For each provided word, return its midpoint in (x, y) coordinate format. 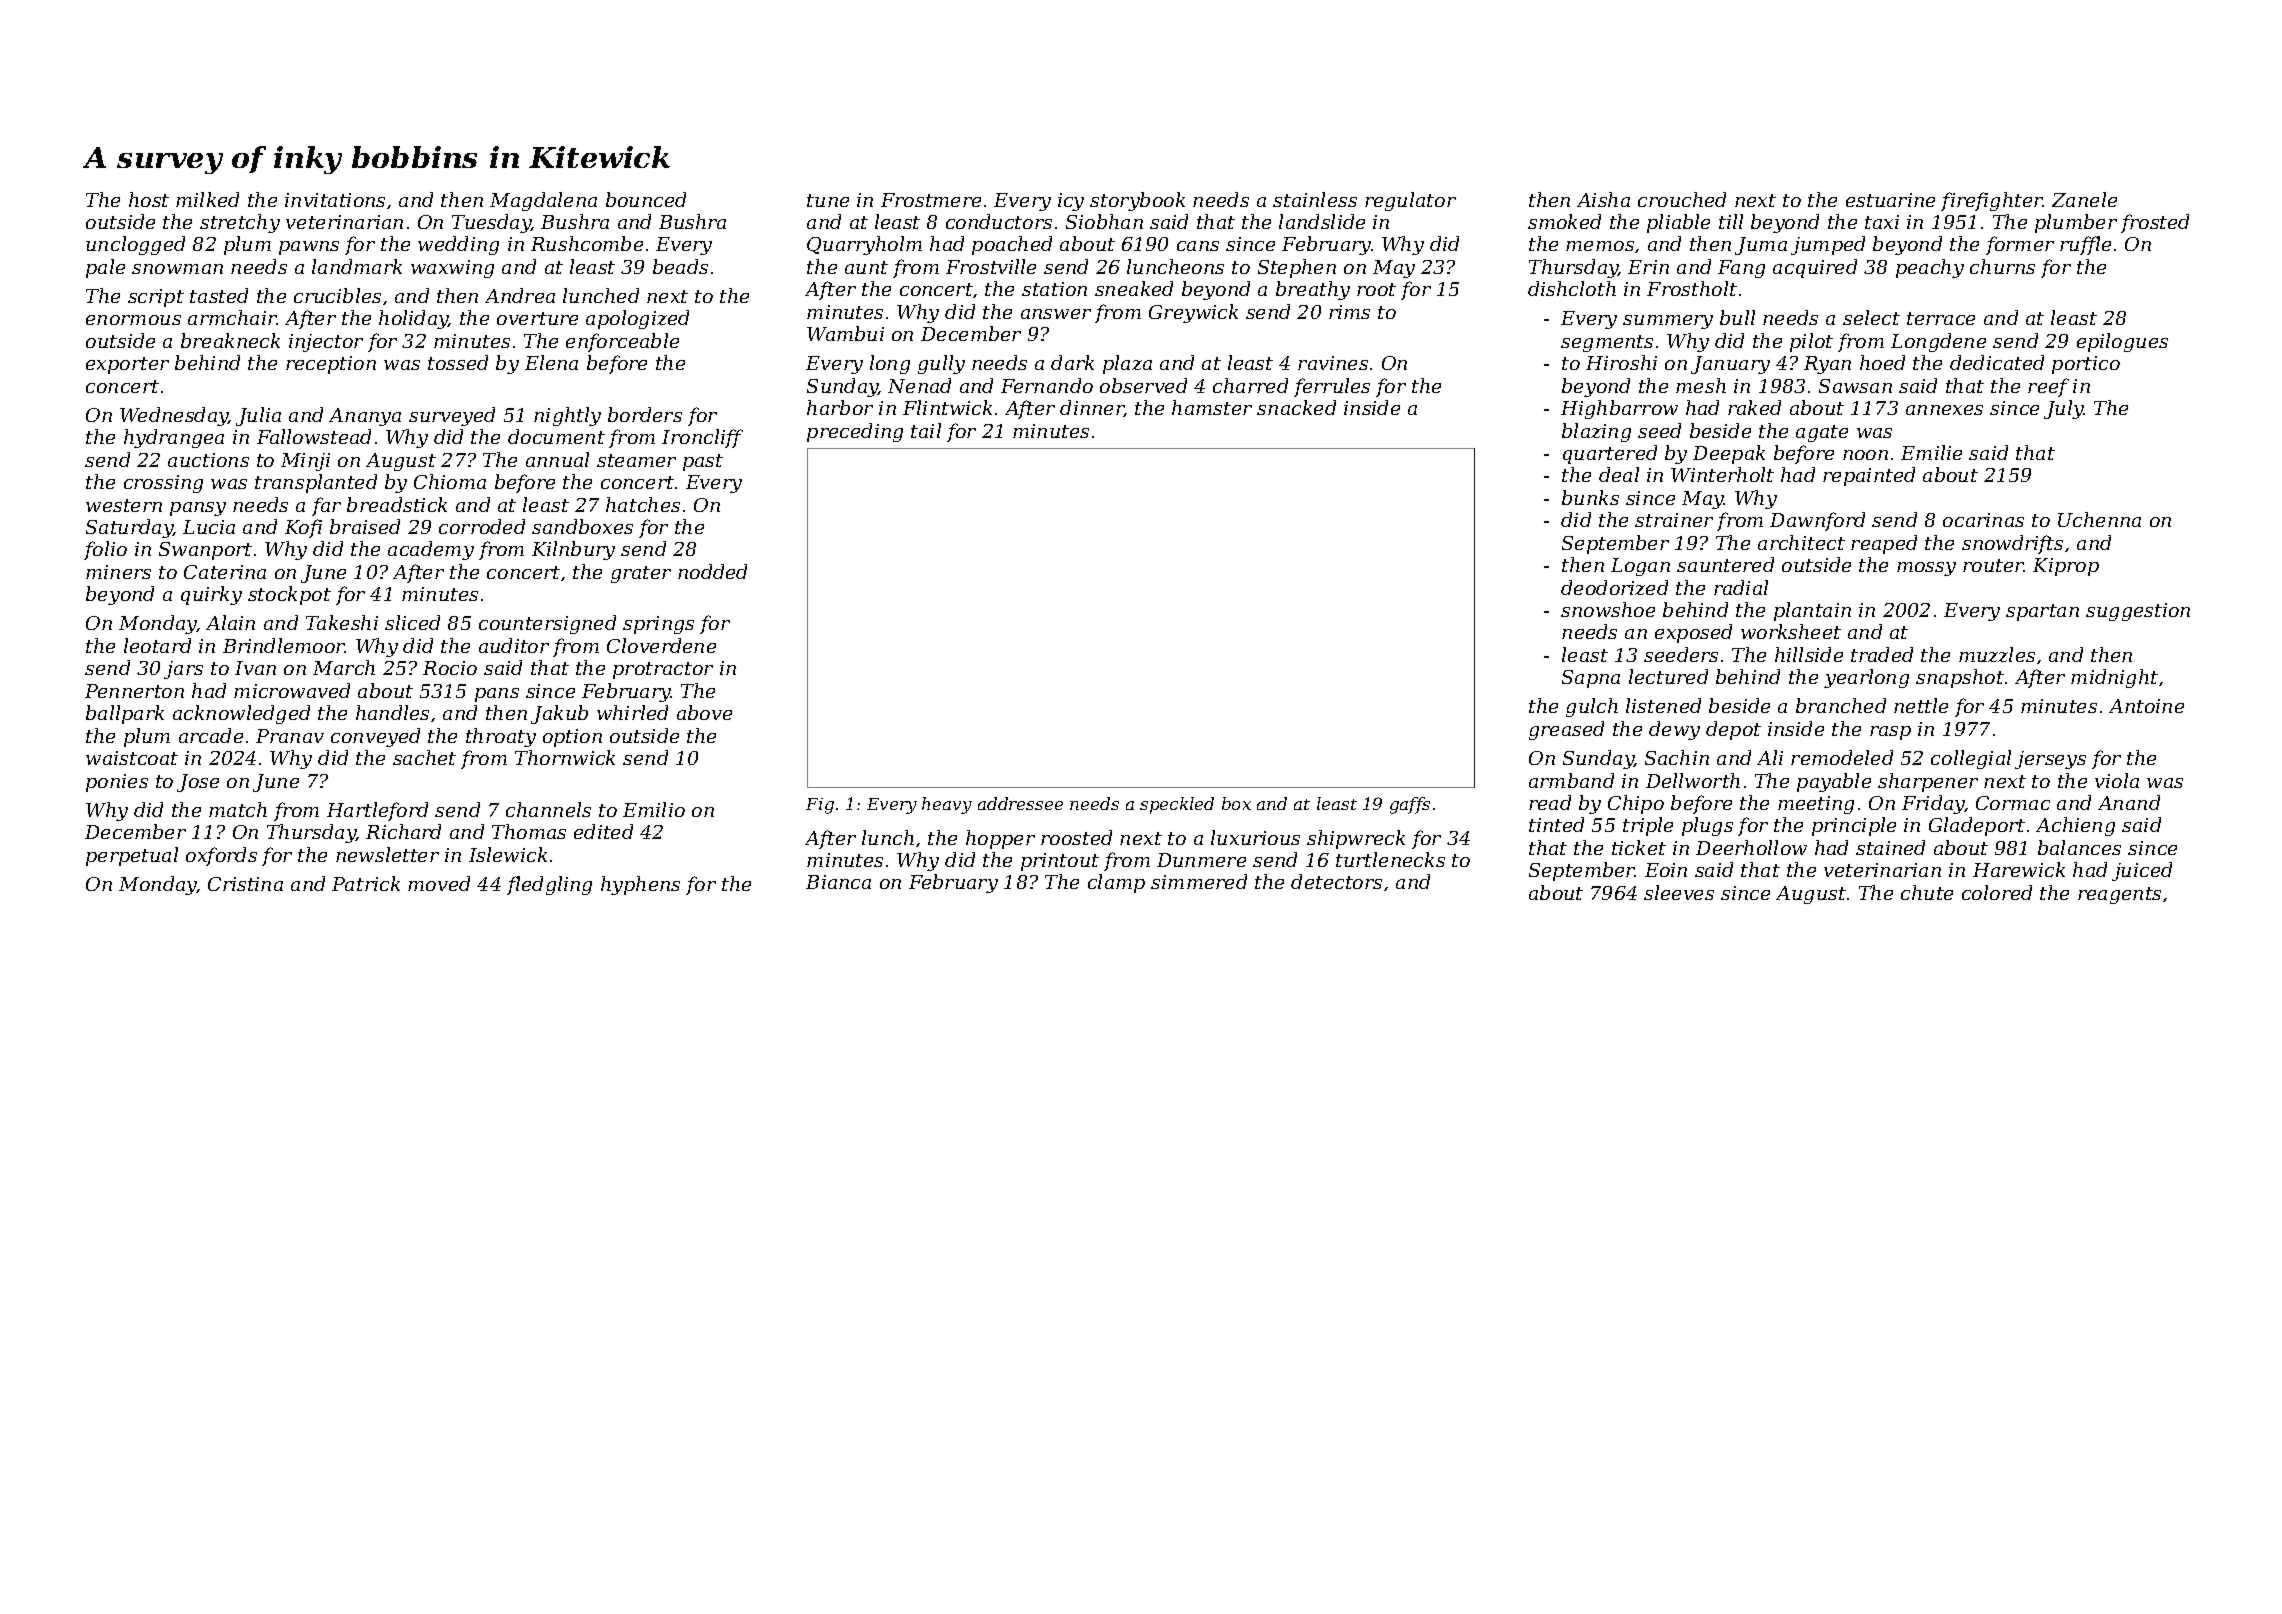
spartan (2042, 612)
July (2064, 409)
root (1376, 289)
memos (1600, 246)
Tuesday (491, 223)
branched (1841, 705)
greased (1566, 730)
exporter (127, 365)
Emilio (654, 809)
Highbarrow (1619, 409)
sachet (424, 757)
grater (641, 574)
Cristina (245, 884)
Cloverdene (661, 645)
